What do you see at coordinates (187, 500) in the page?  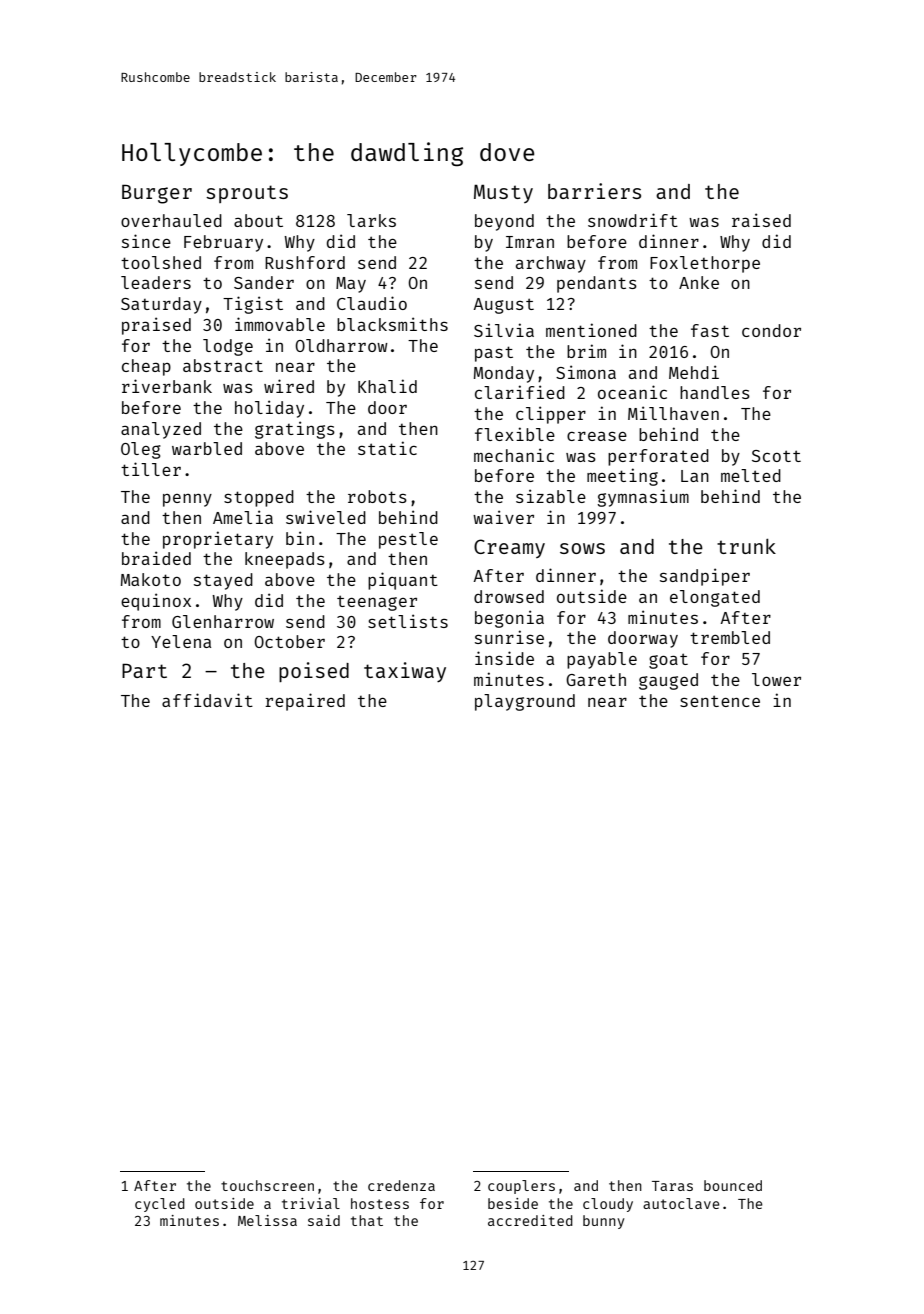 I see `penny` at bounding box center [187, 500].
